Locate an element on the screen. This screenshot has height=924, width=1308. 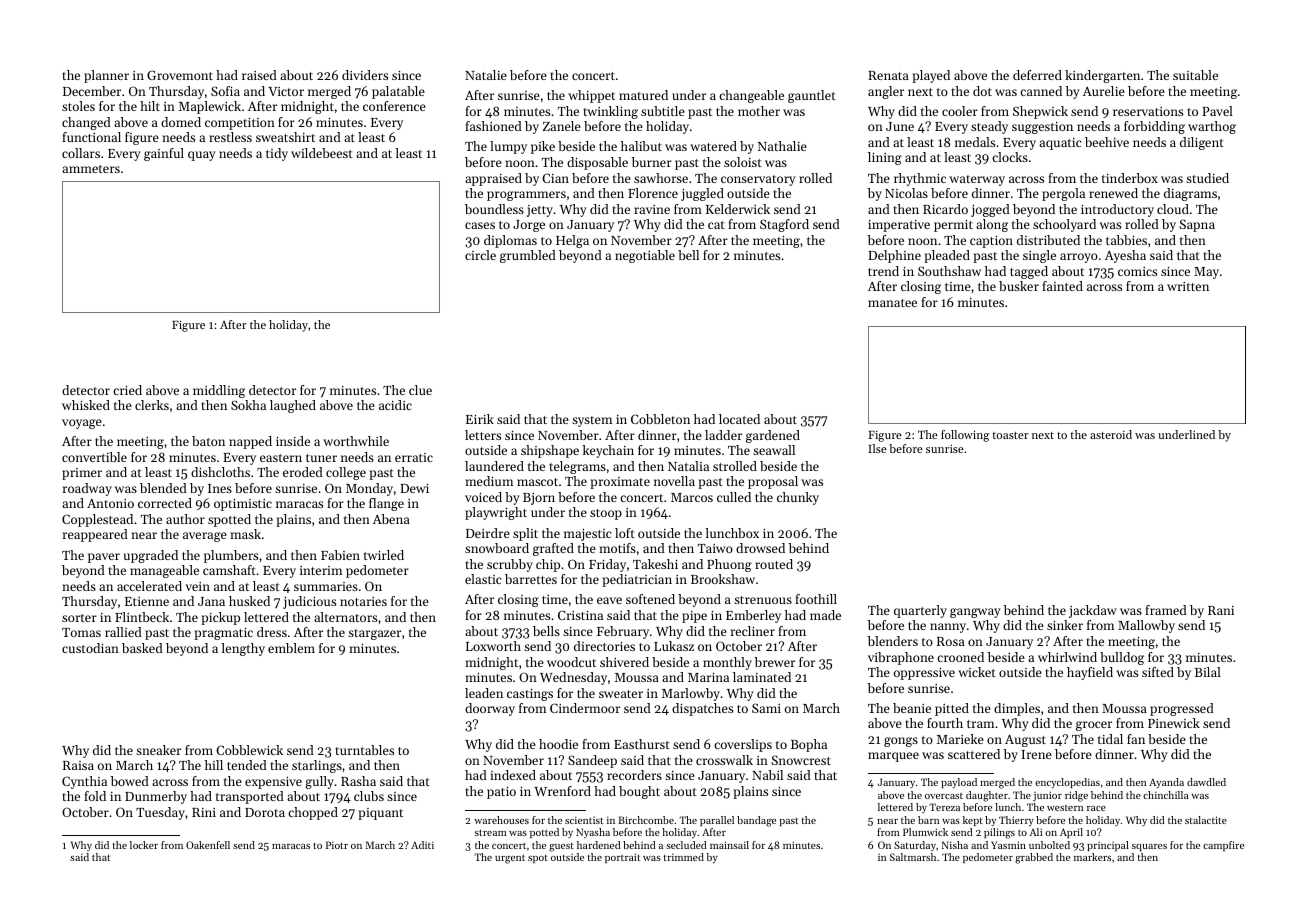
sinker is located at coordinates (1065, 625).
